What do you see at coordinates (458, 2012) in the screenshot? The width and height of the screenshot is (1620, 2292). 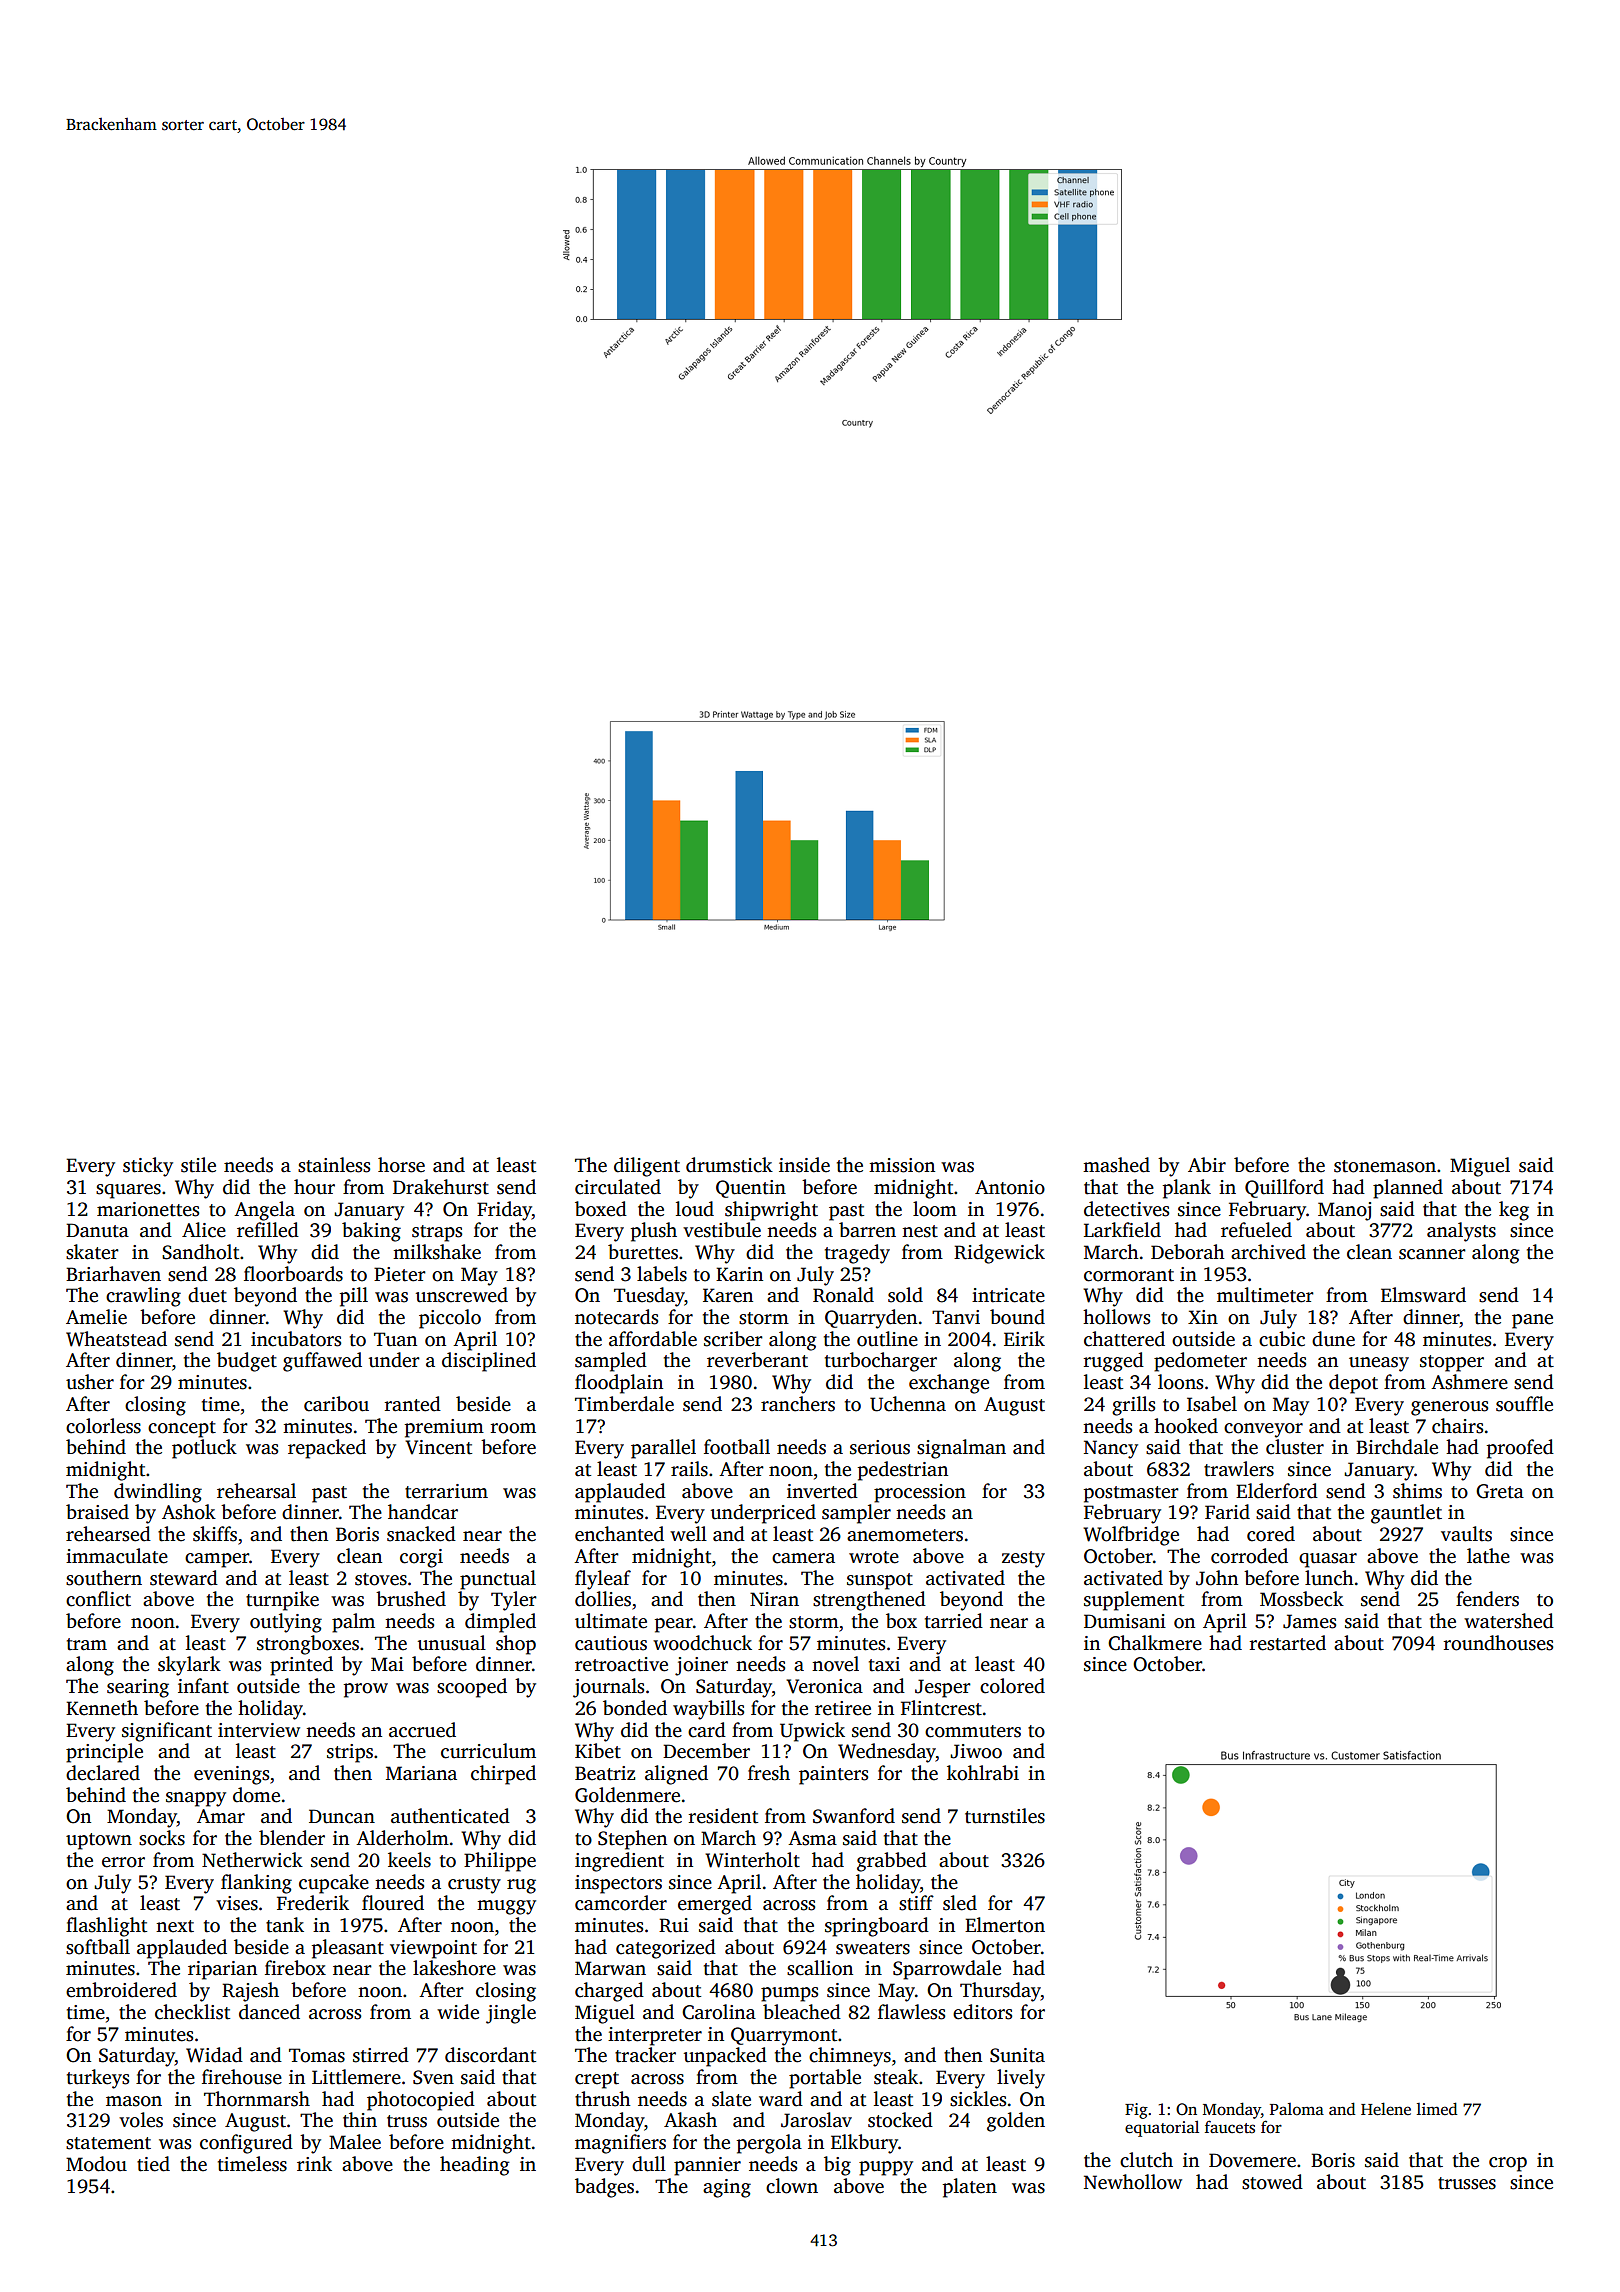 I see `wide` at bounding box center [458, 2012].
